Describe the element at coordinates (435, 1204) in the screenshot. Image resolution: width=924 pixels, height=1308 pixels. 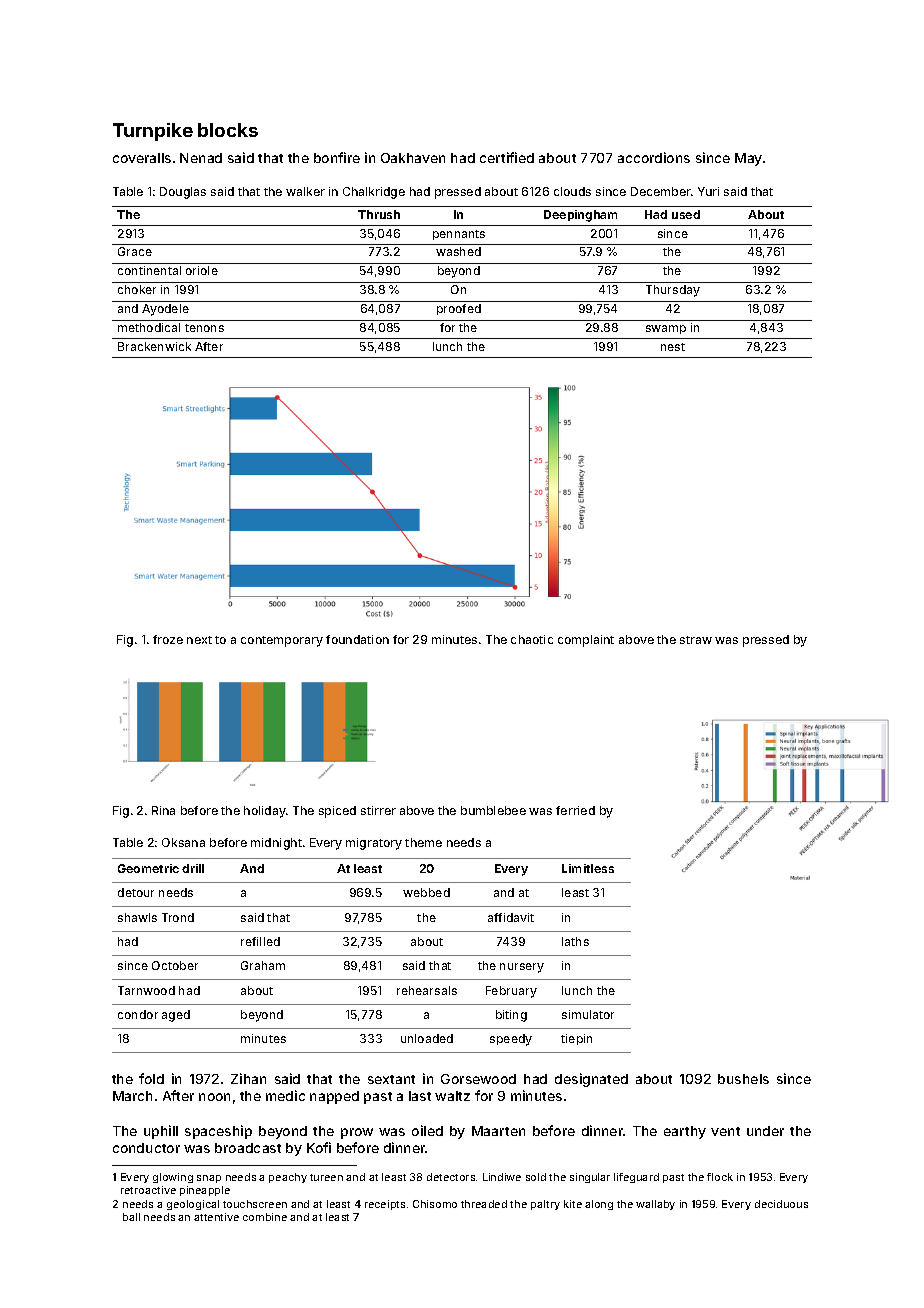
I see `Chisomo` at that location.
